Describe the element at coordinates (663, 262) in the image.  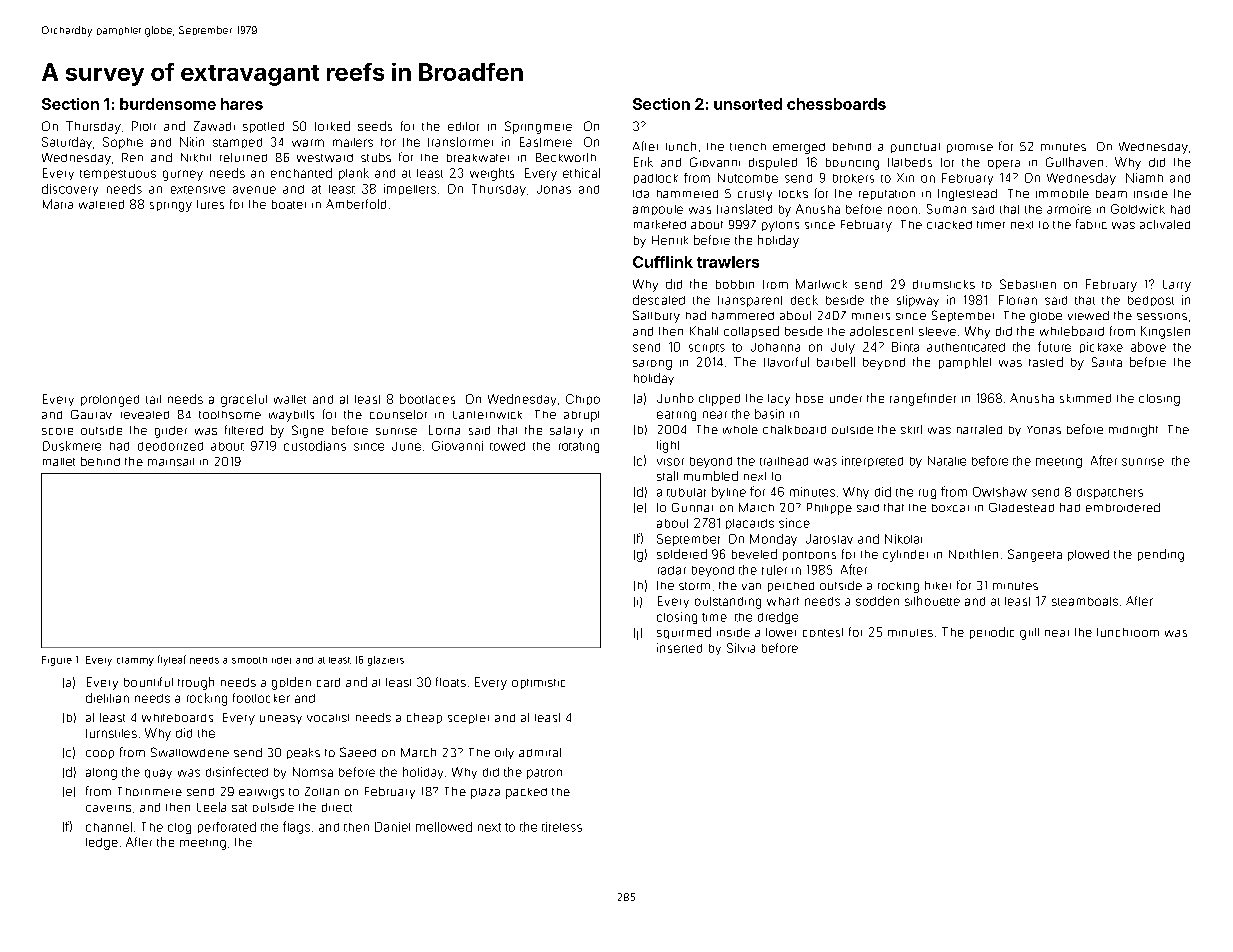
I see `Cufflink` at that location.
